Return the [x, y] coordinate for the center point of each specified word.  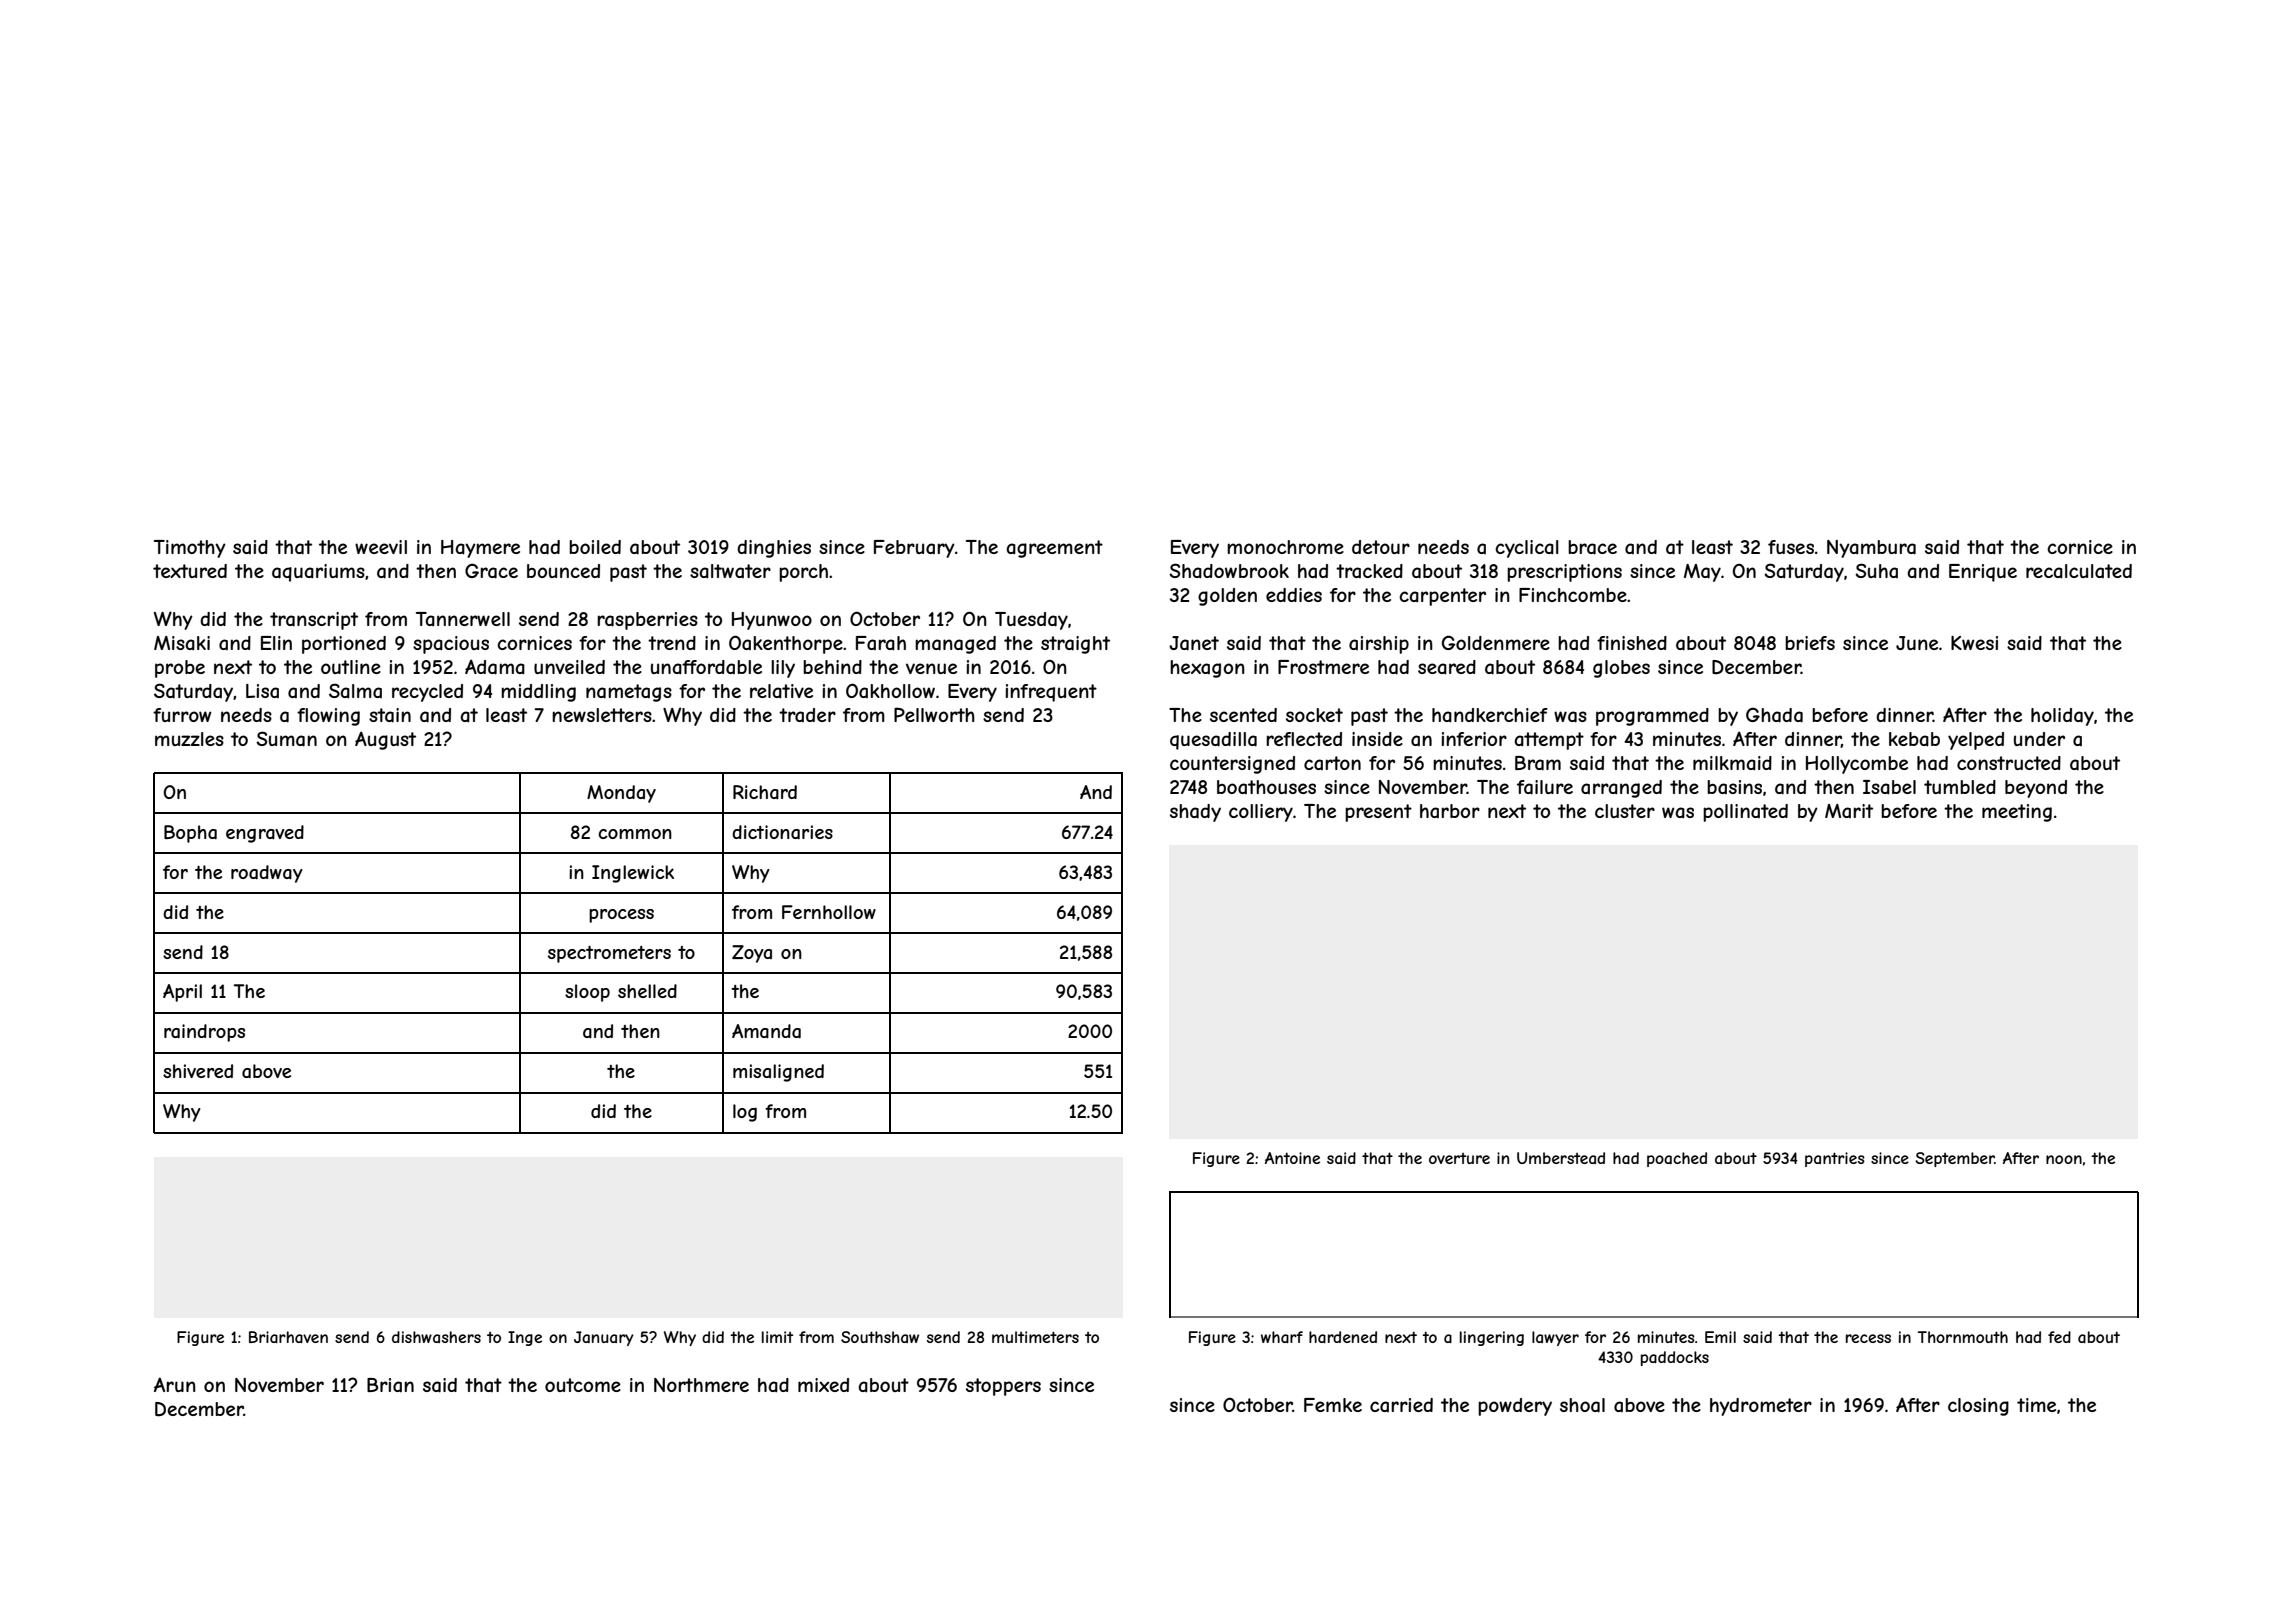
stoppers [1003, 1387]
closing [1978, 1407]
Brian [390, 1385]
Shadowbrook [1229, 570]
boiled [595, 547]
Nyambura [1871, 549]
